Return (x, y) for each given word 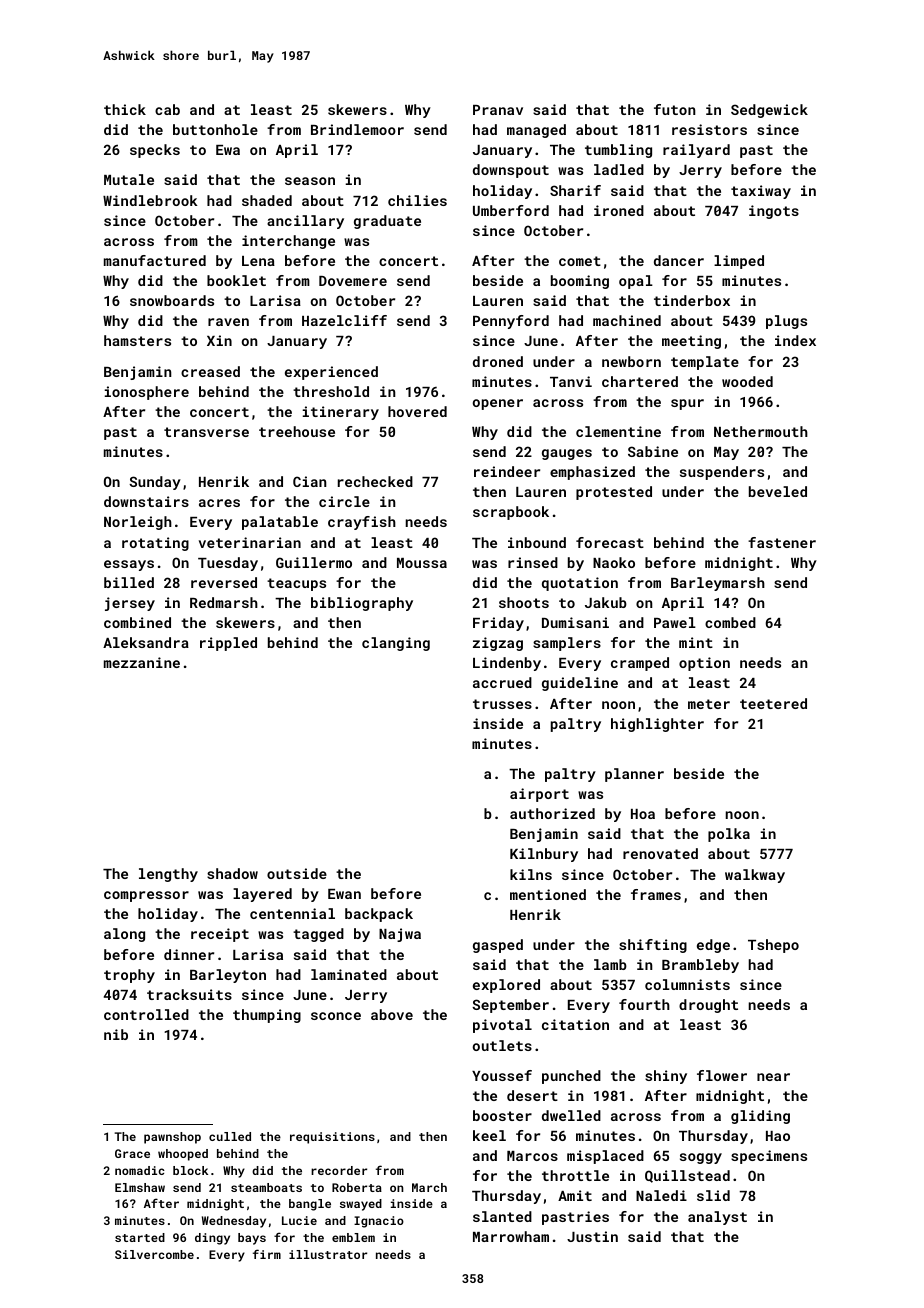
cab (167, 109)
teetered (773, 703)
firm (267, 1254)
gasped (498, 946)
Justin (592, 1236)
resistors (709, 129)
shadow (232, 873)
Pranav (498, 110)
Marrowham (511, 1236)
